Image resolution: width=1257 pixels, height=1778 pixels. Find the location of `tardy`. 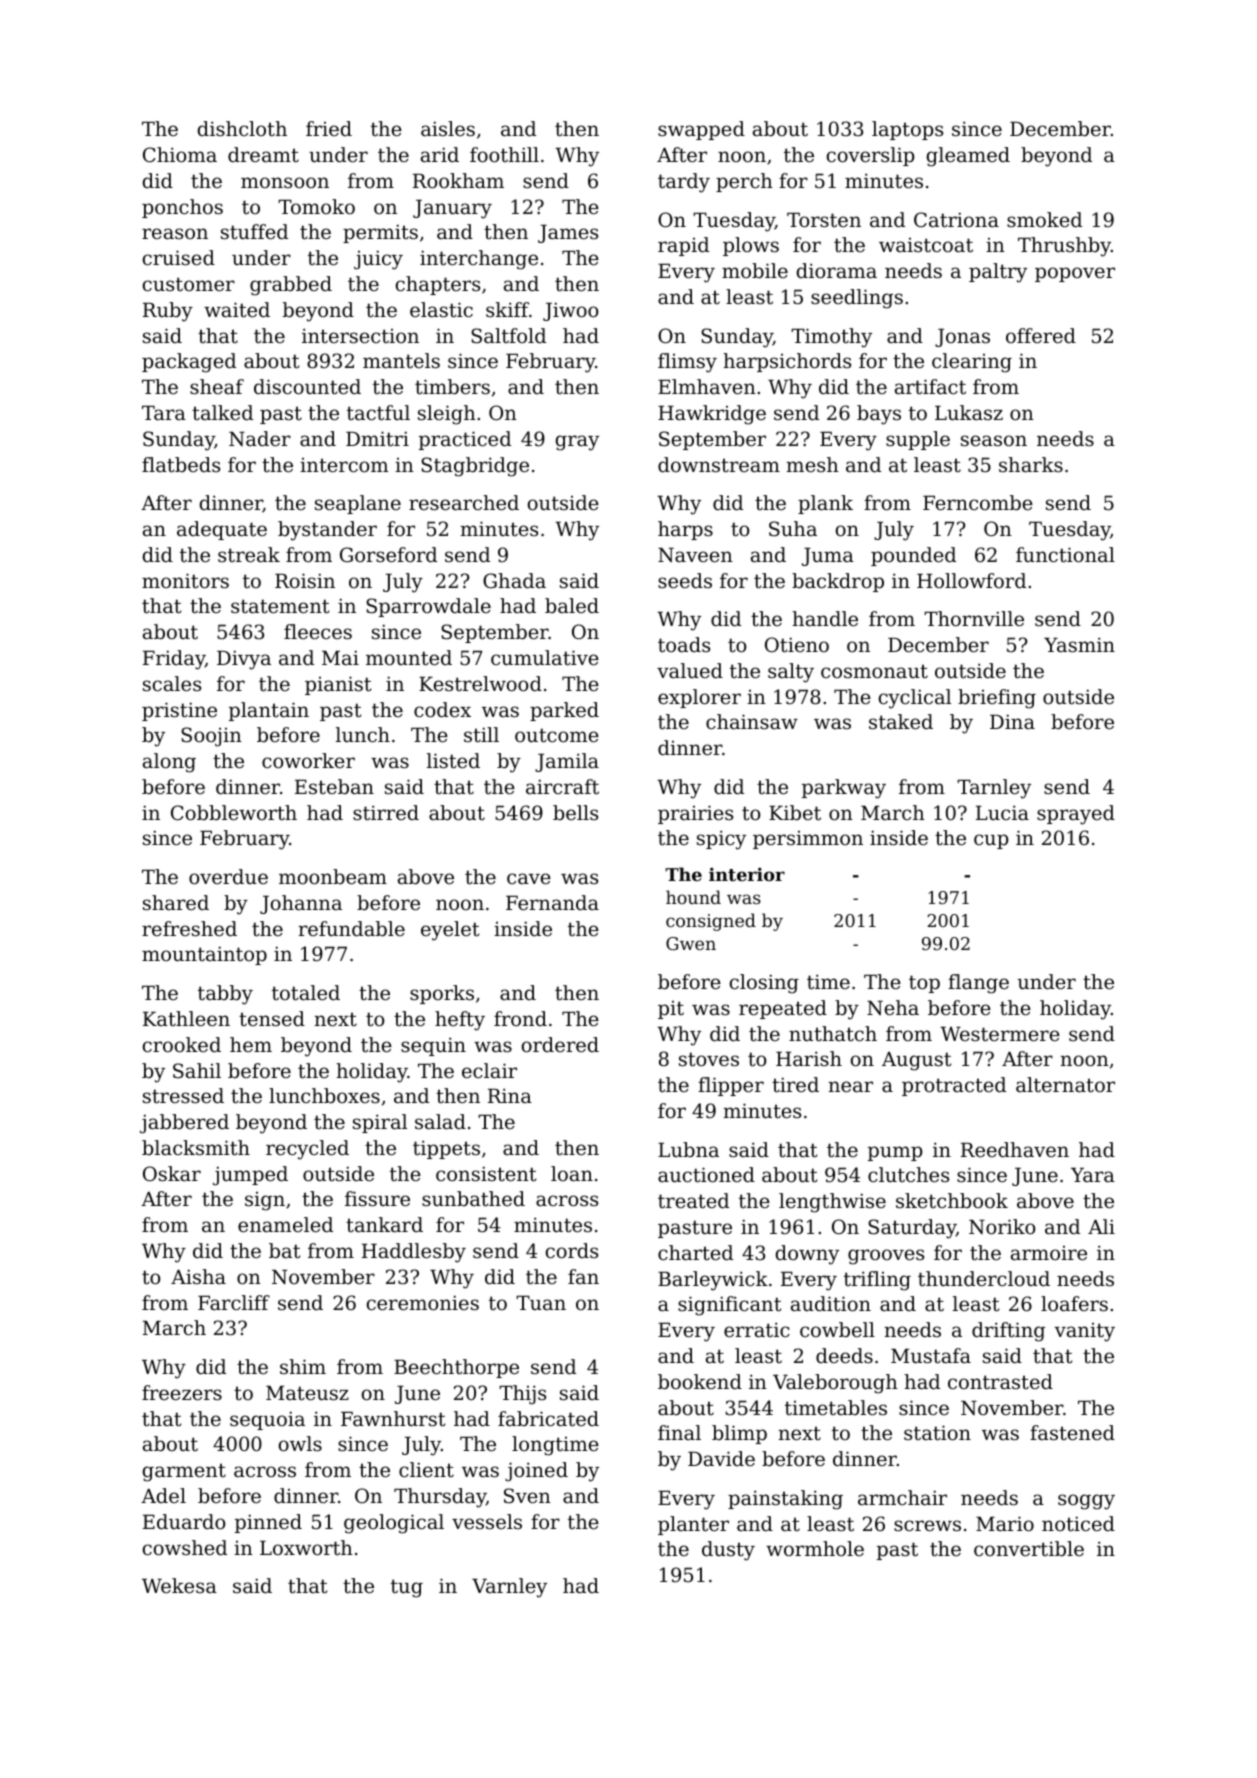

tardy is located at coordinates (684, 183).
